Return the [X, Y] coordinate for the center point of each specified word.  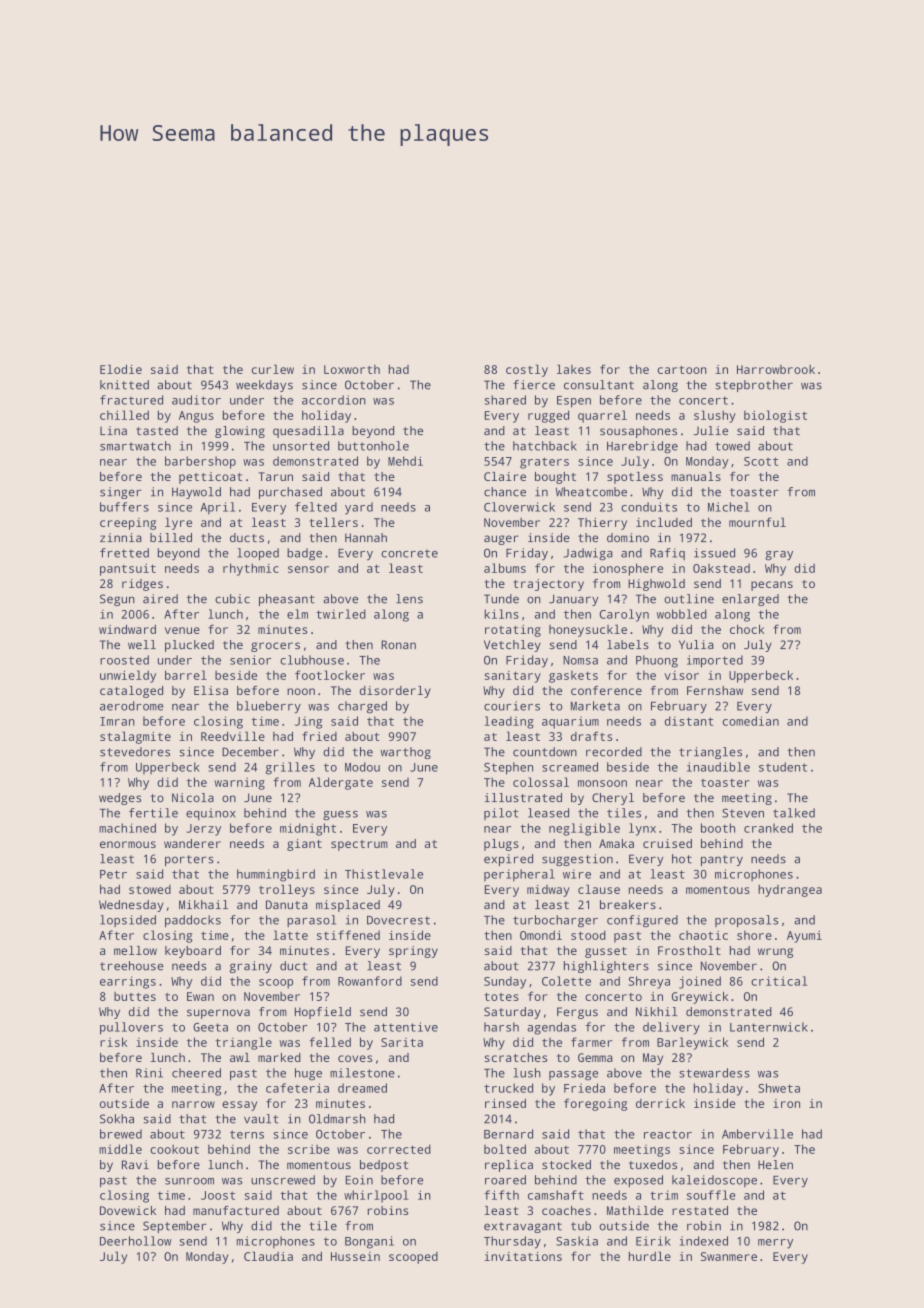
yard [359, 508]
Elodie [121, 369]
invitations [523, 1256]
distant [689, 721]
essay [239, 1106]
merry [775, 1244]
